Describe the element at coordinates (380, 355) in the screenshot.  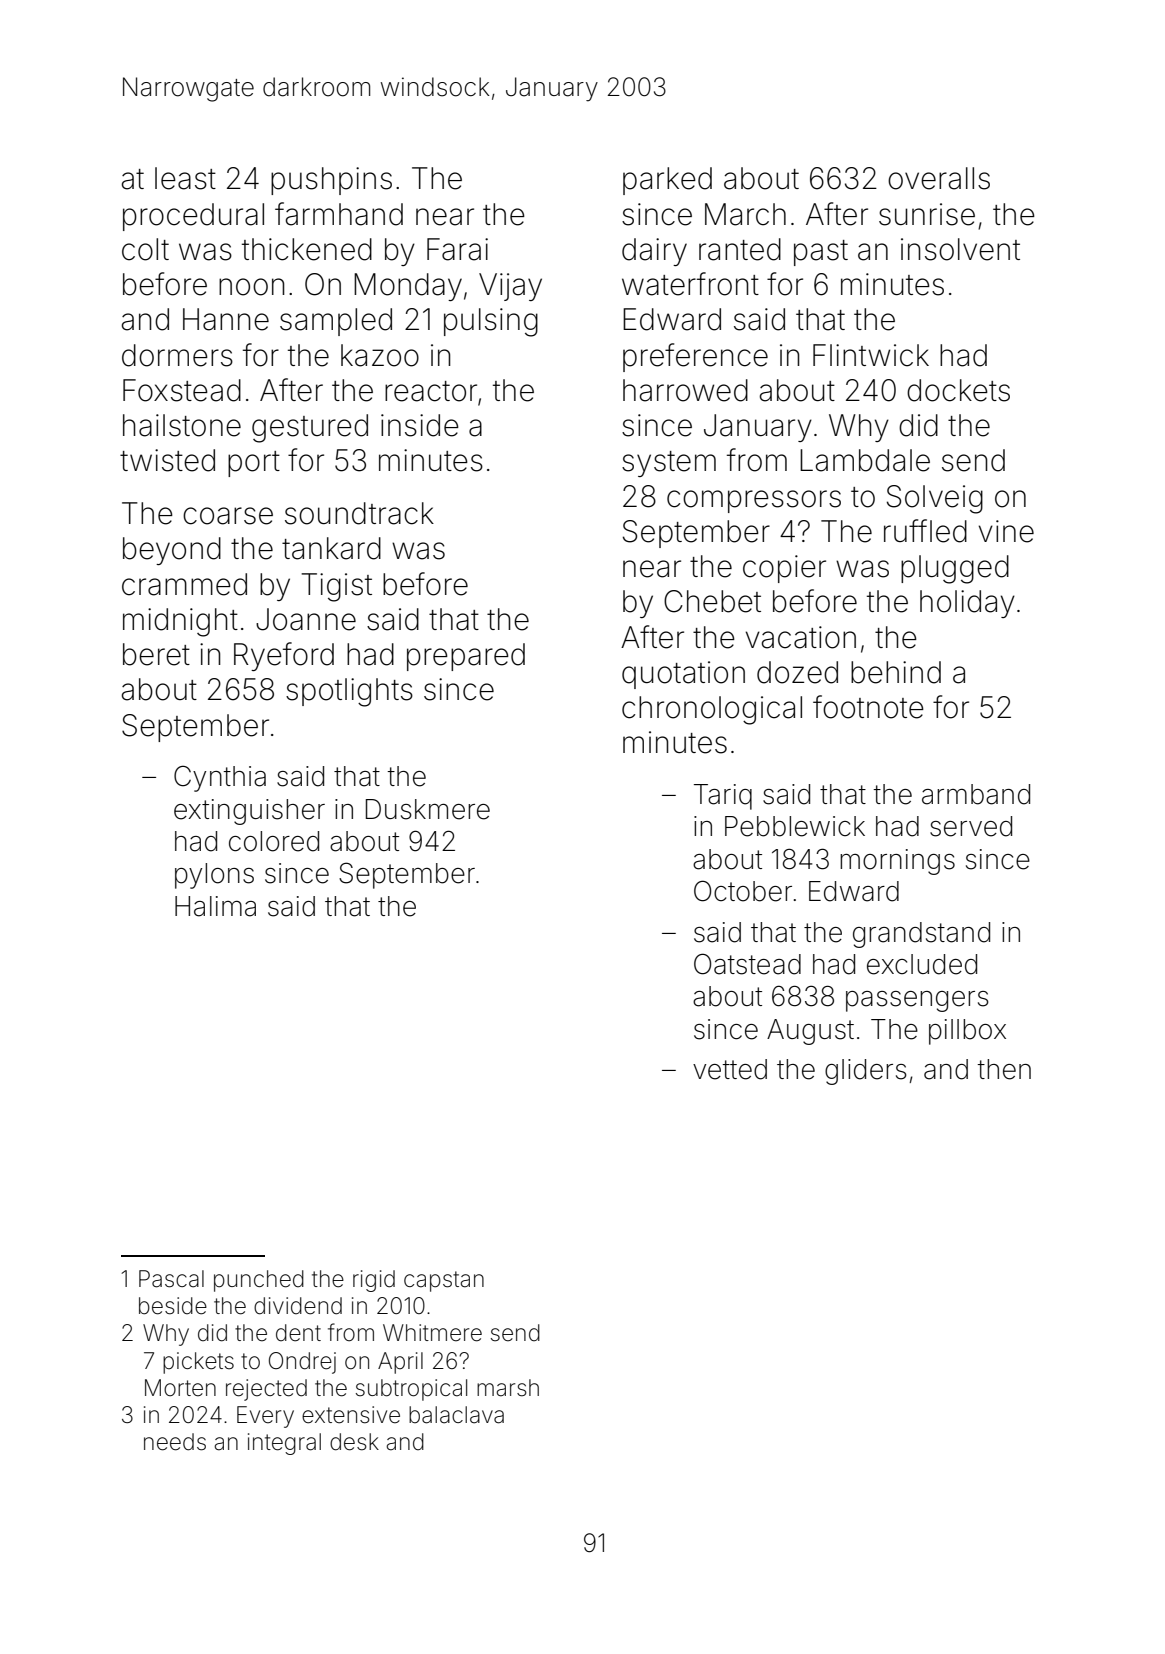
I see `kazoo` at that location.
